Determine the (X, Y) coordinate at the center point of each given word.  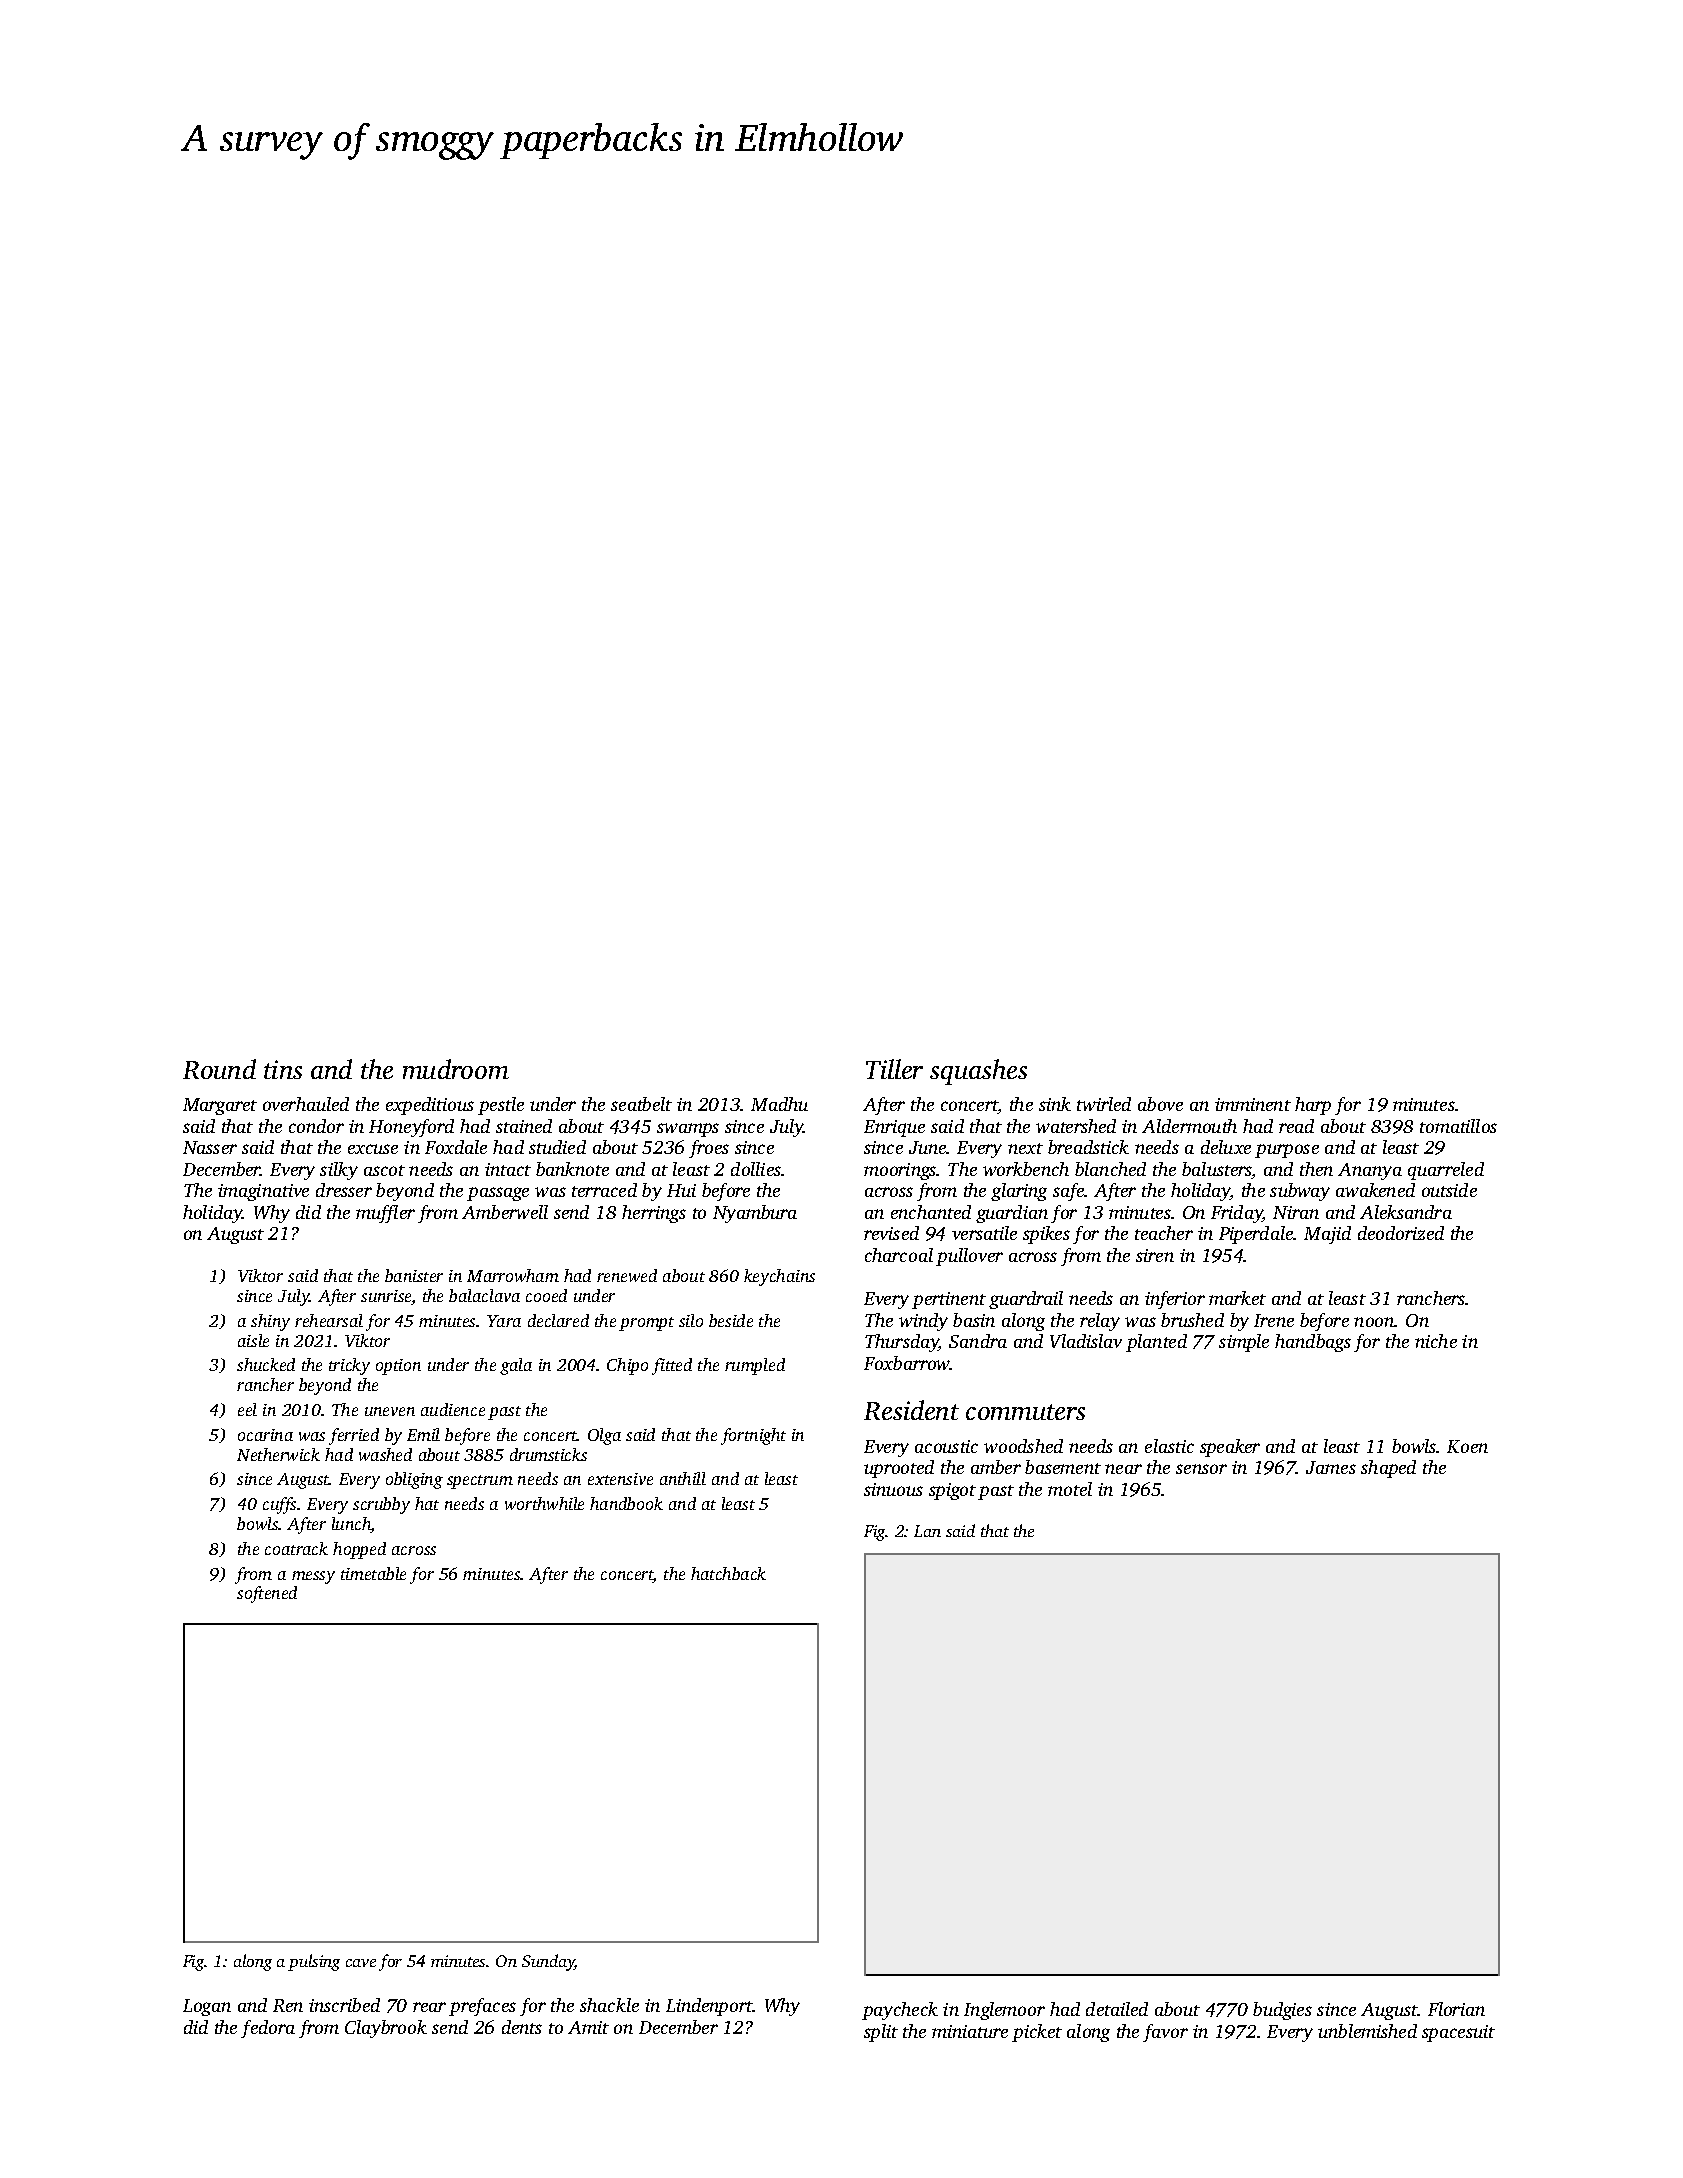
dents (522, 2027)
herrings (654, 1214)
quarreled (1446, 1171)
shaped (1388, 1469)
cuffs (279, 1505)
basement (1063, 1467)
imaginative (263, 1192)
